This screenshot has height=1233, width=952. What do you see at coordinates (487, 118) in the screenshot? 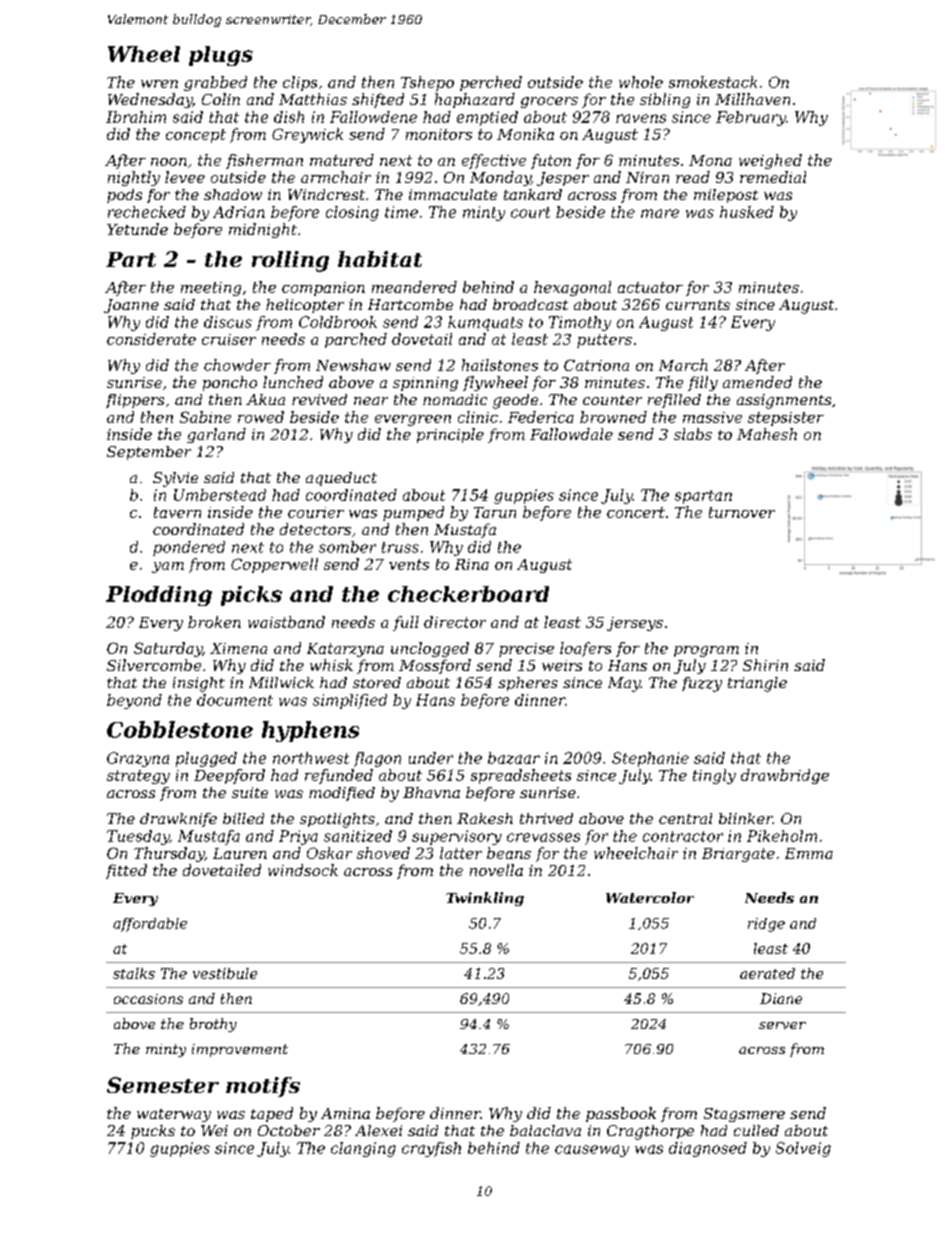
I see `emptied` at bounding box center [487, 118].
